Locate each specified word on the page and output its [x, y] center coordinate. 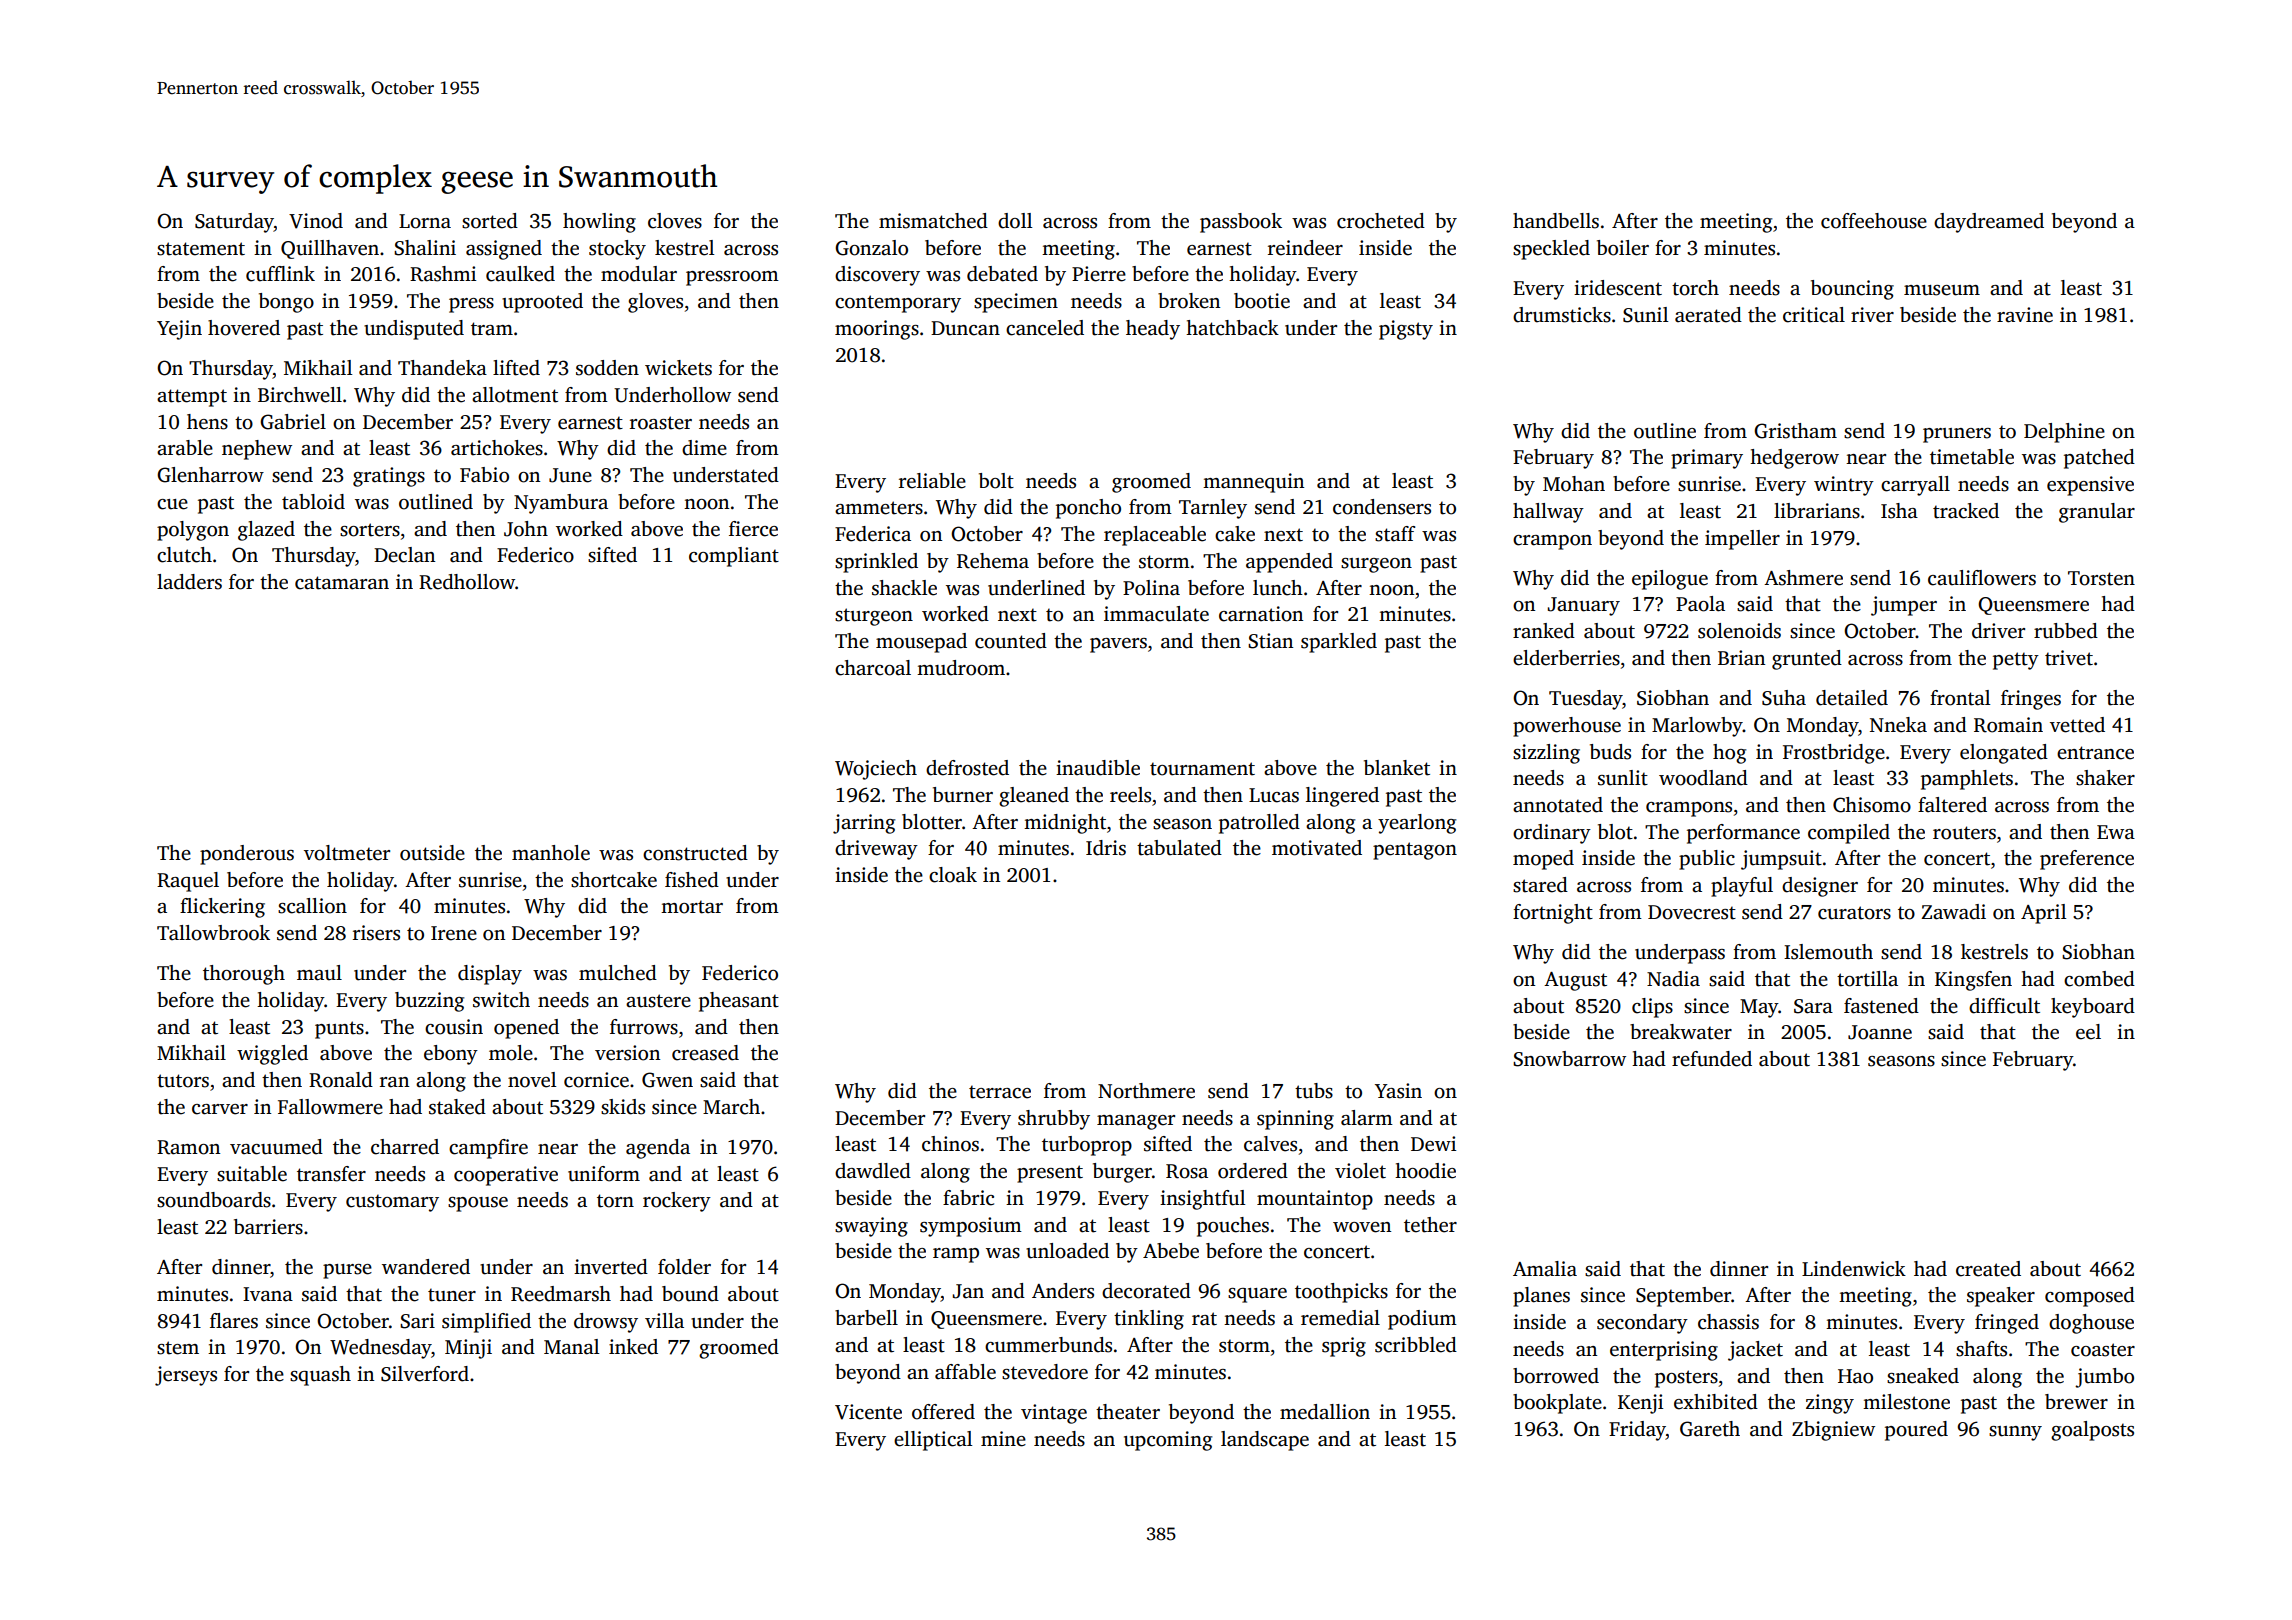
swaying [871, 1227]
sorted [490, 221]
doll [1015, 221]
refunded [1712, 1059]
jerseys [186, 1376]
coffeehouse [1874, 221]
